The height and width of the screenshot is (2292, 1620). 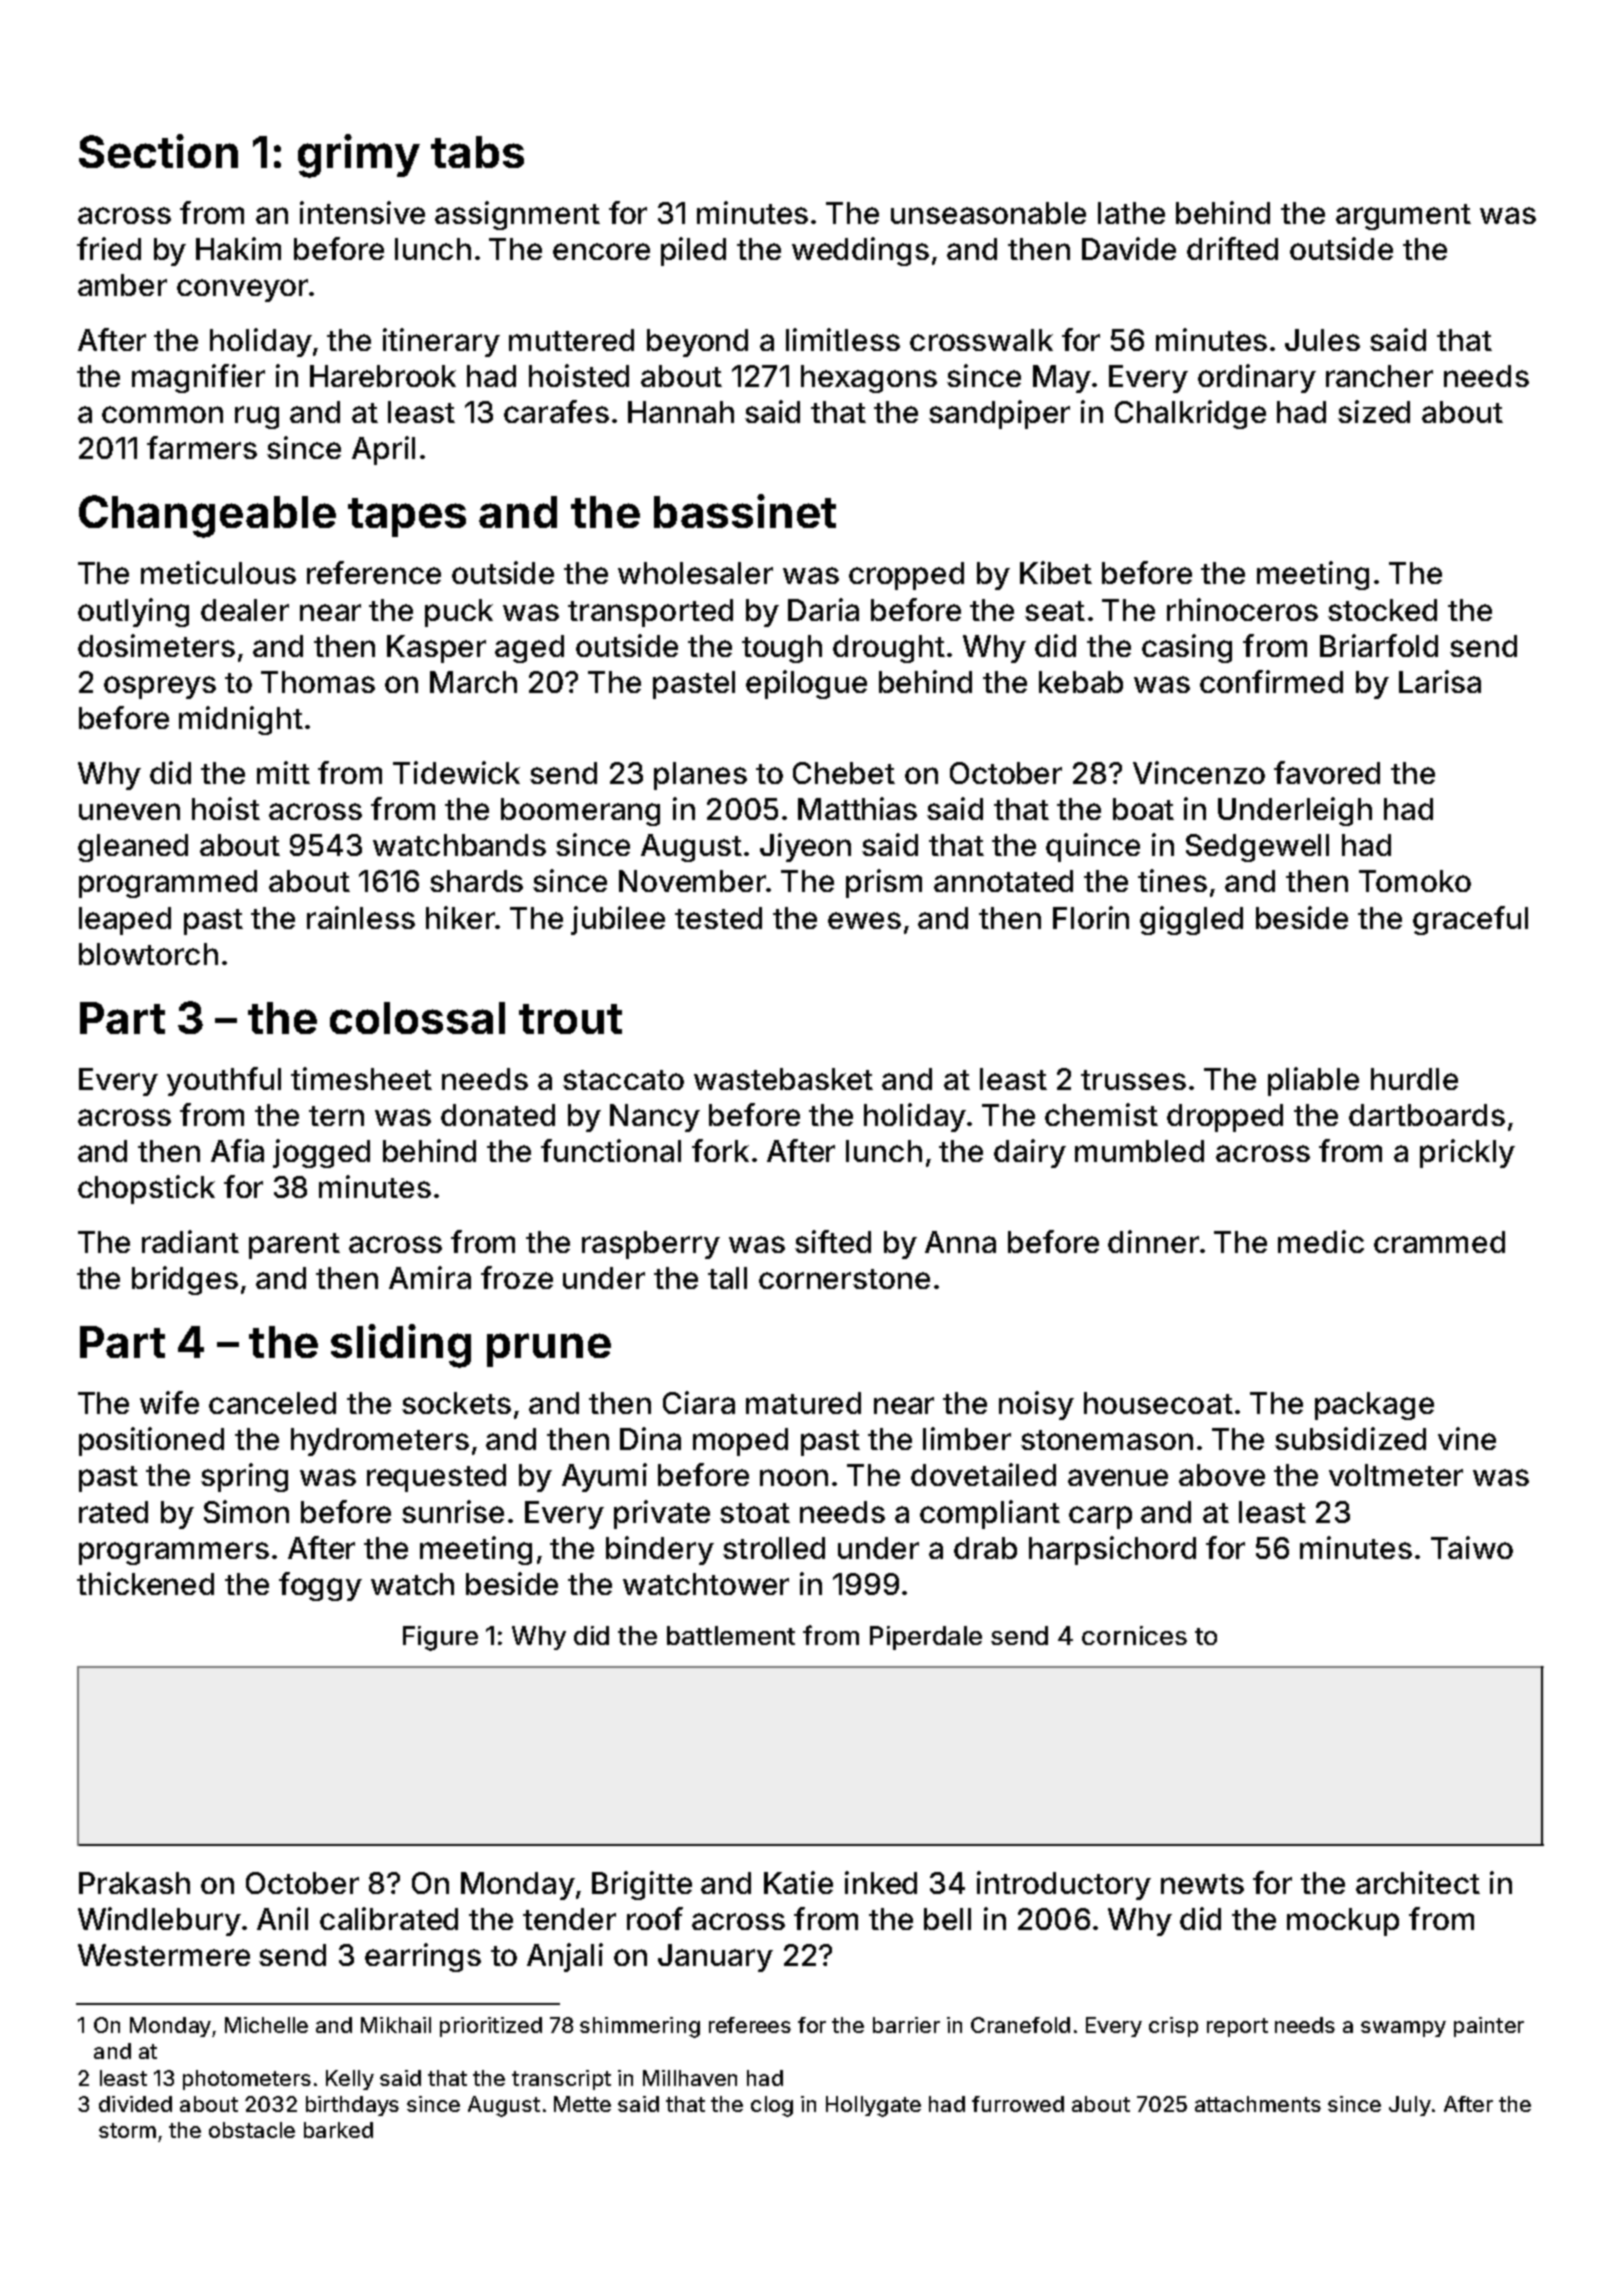 I want to click on sandpiper, so click(x=999, y=414).
